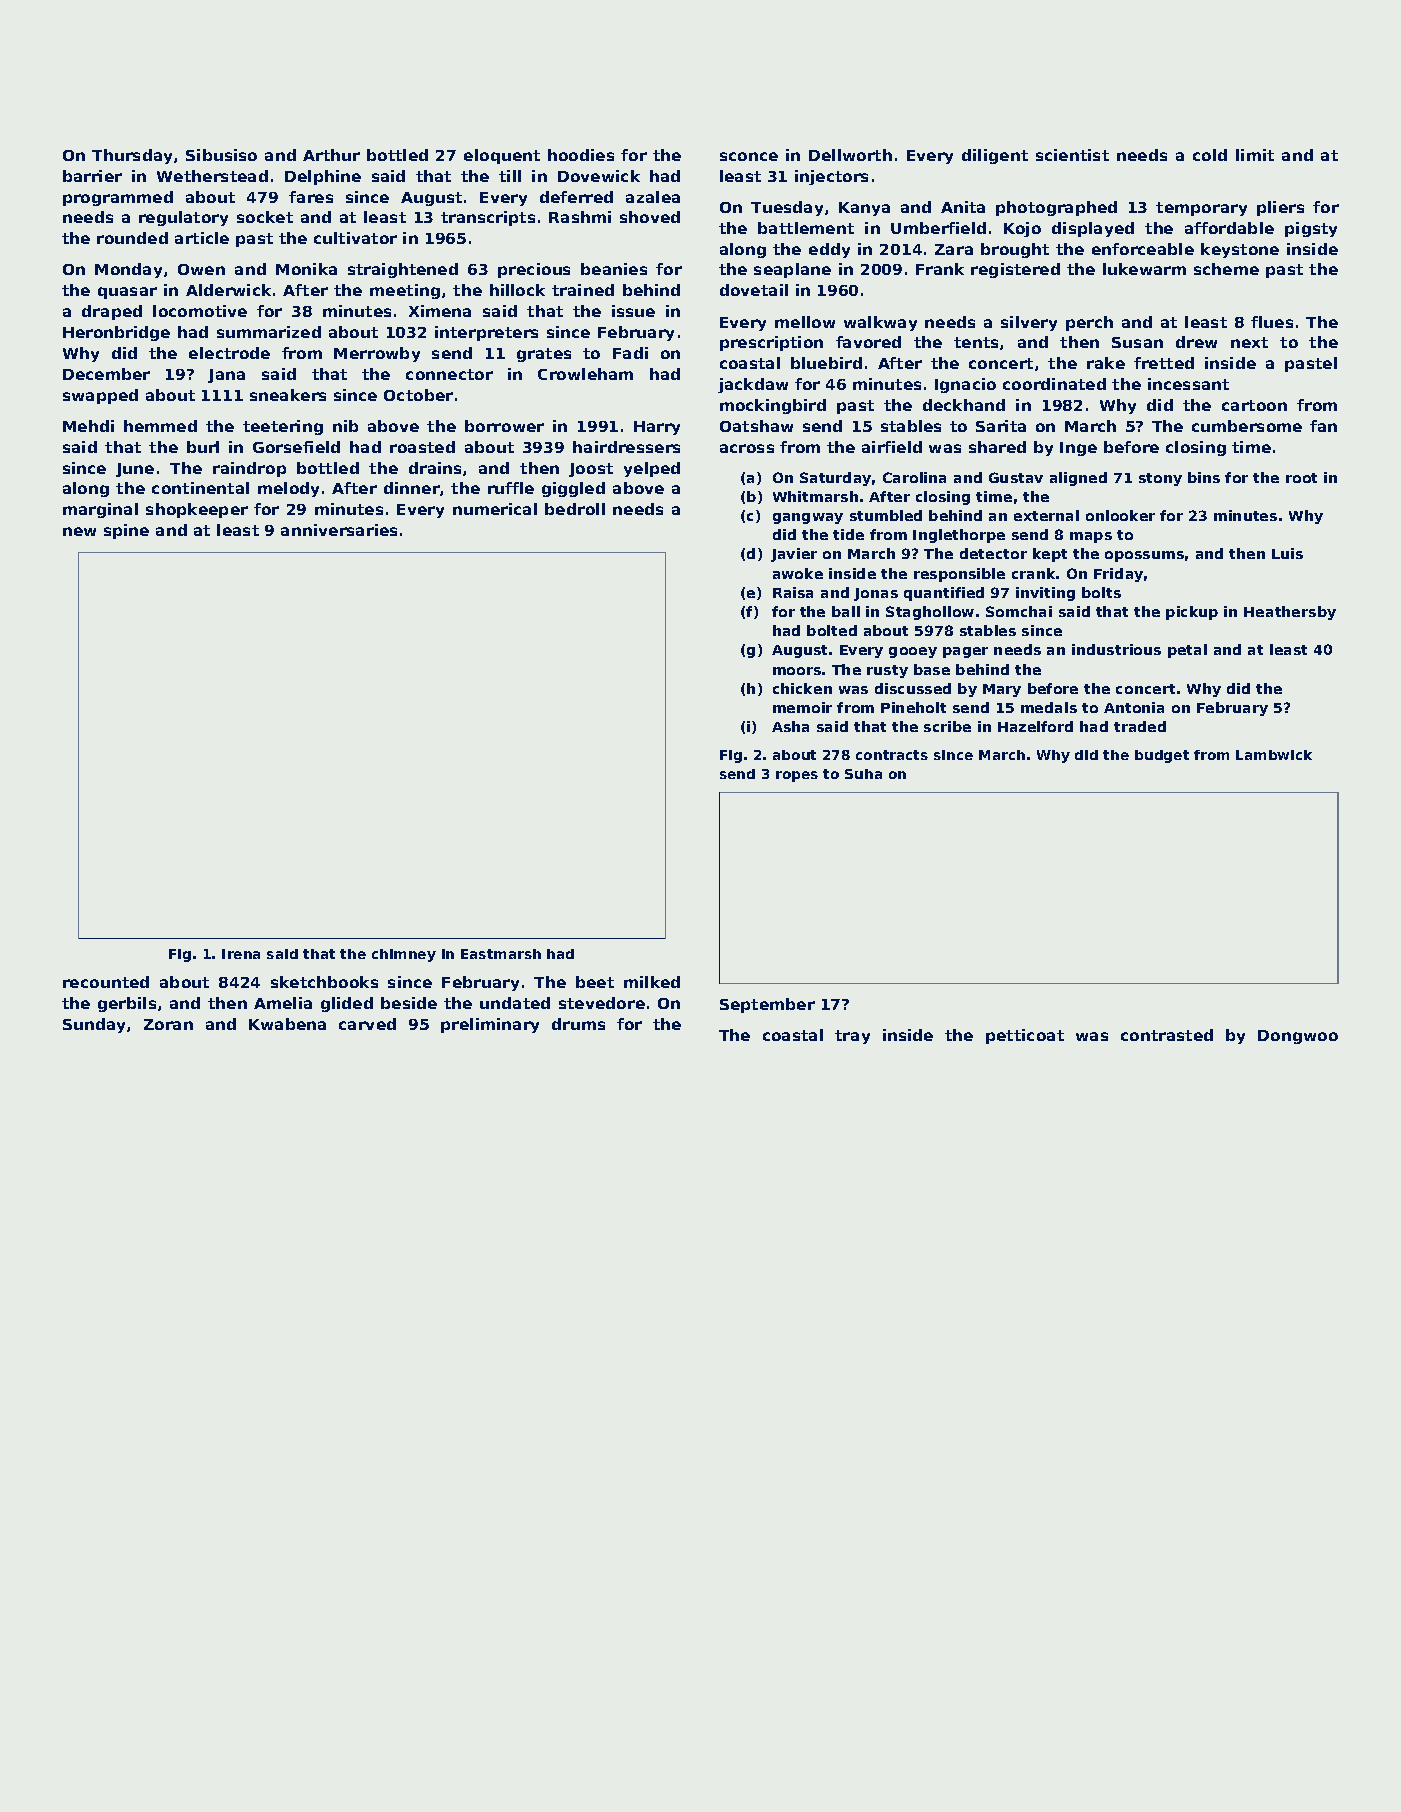 This screenshot has height=1812, width=1401. Describe the element at coordinates (829, 250) in the screenshot. I see `eddy` at that location.
